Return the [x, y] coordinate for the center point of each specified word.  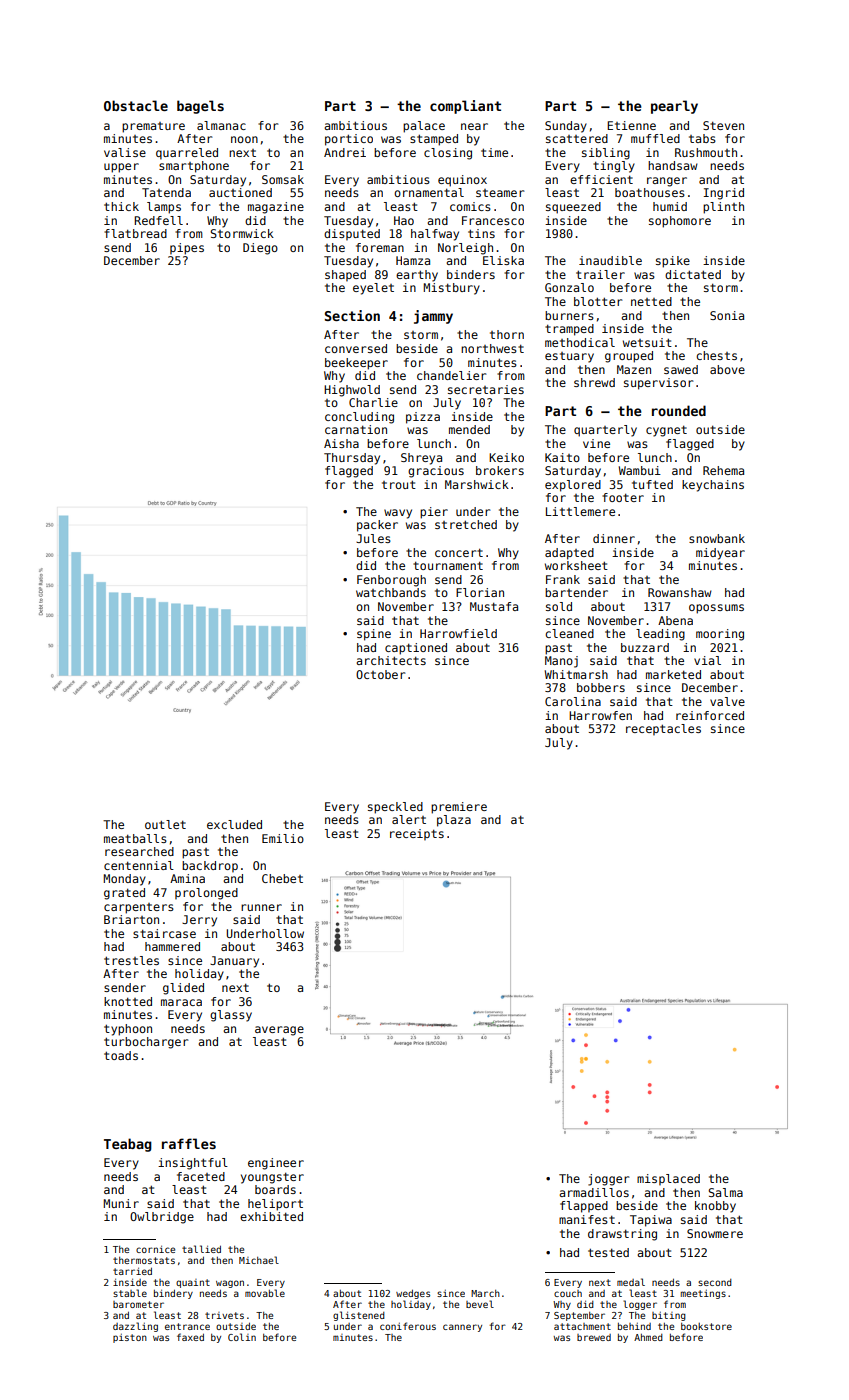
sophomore [680, 222]
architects [391, 660]
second [715, 1282]
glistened [359, 1316]
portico [349, 140]
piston [130, 1338]
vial [707, 660]
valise [125, 152]
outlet [165, 824]
